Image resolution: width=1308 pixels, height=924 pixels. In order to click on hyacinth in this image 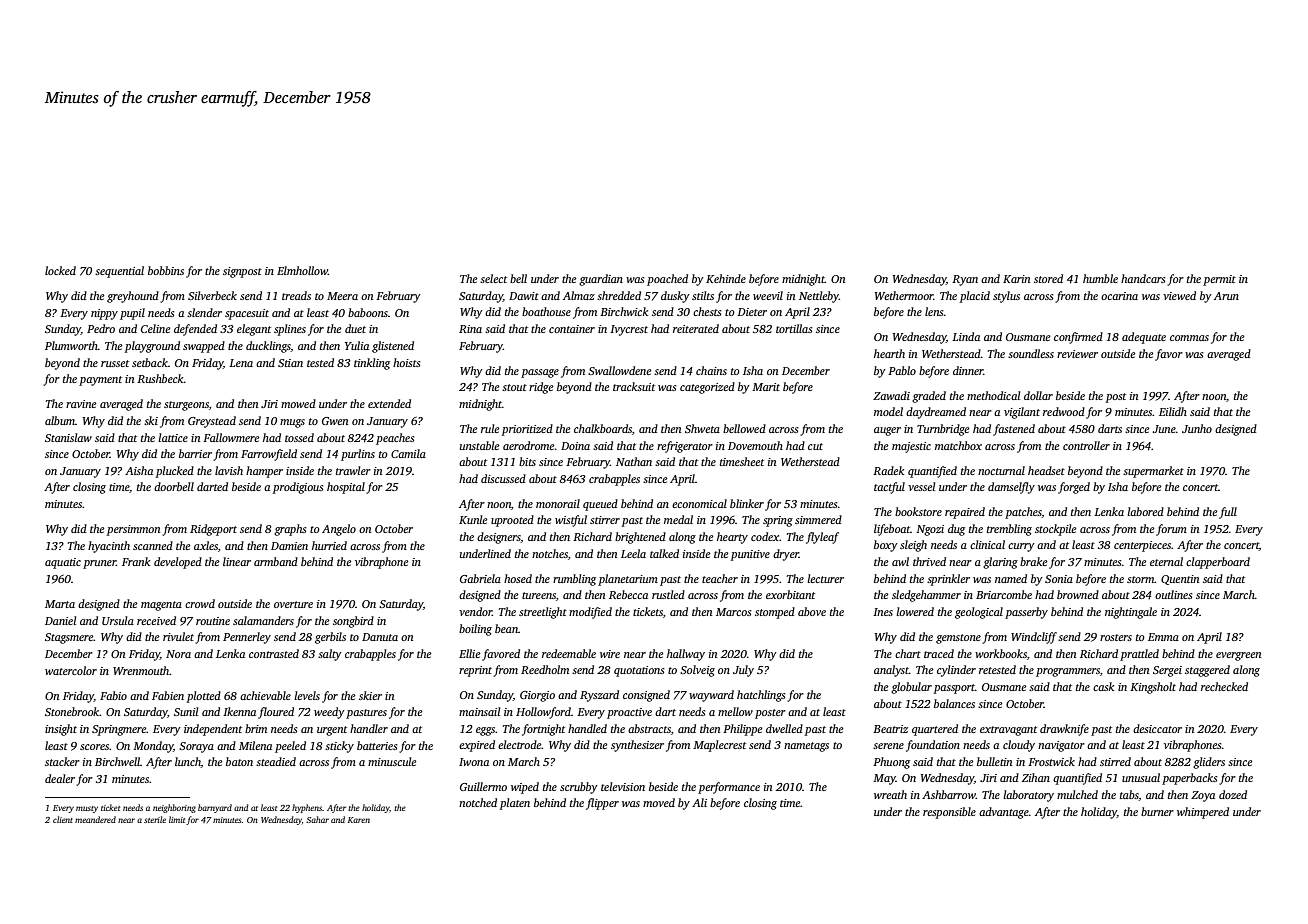, I will do `click(109, 547)`.
